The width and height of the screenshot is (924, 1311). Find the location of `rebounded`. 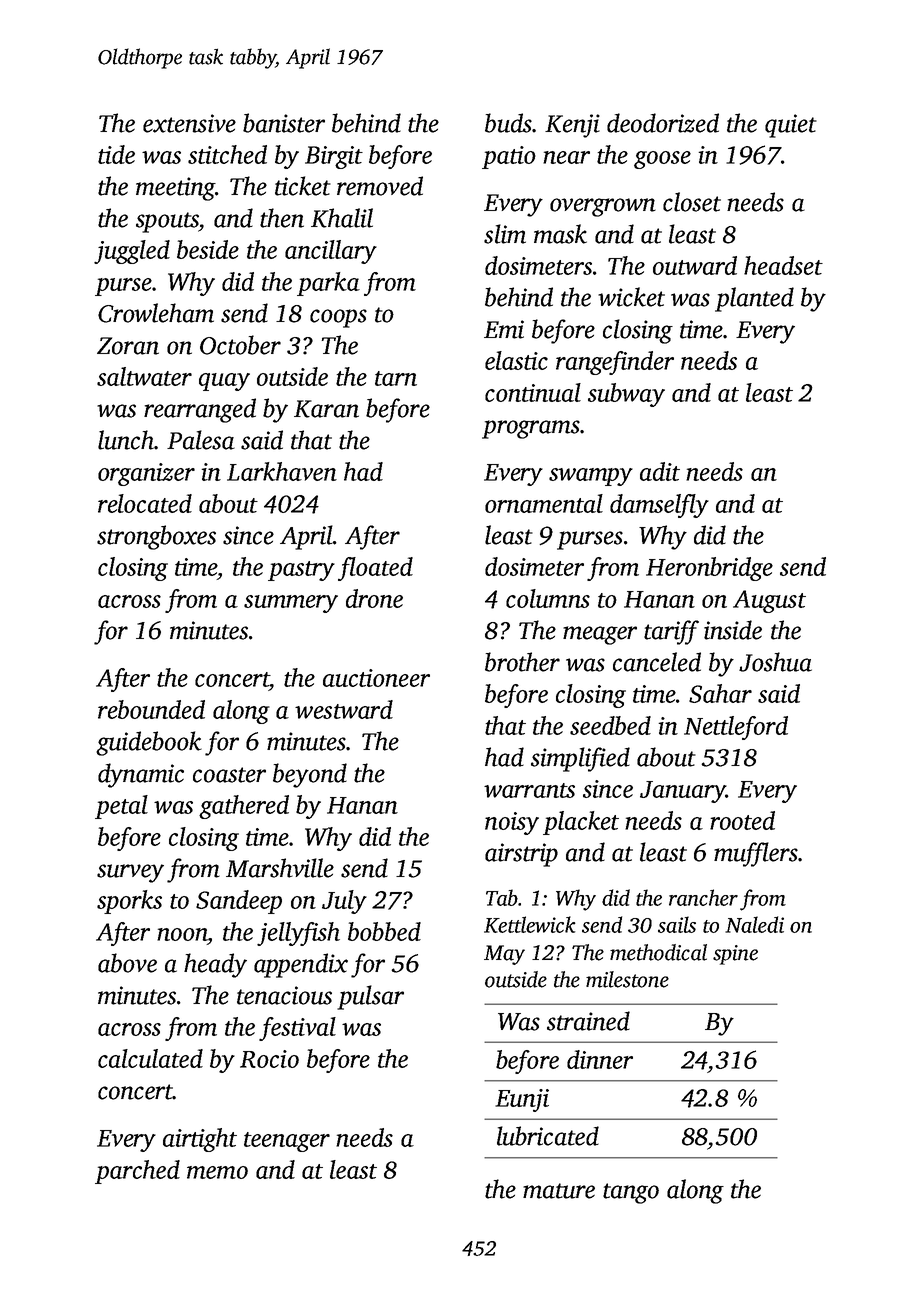

rebounded is located at coordinates (151, 709).
